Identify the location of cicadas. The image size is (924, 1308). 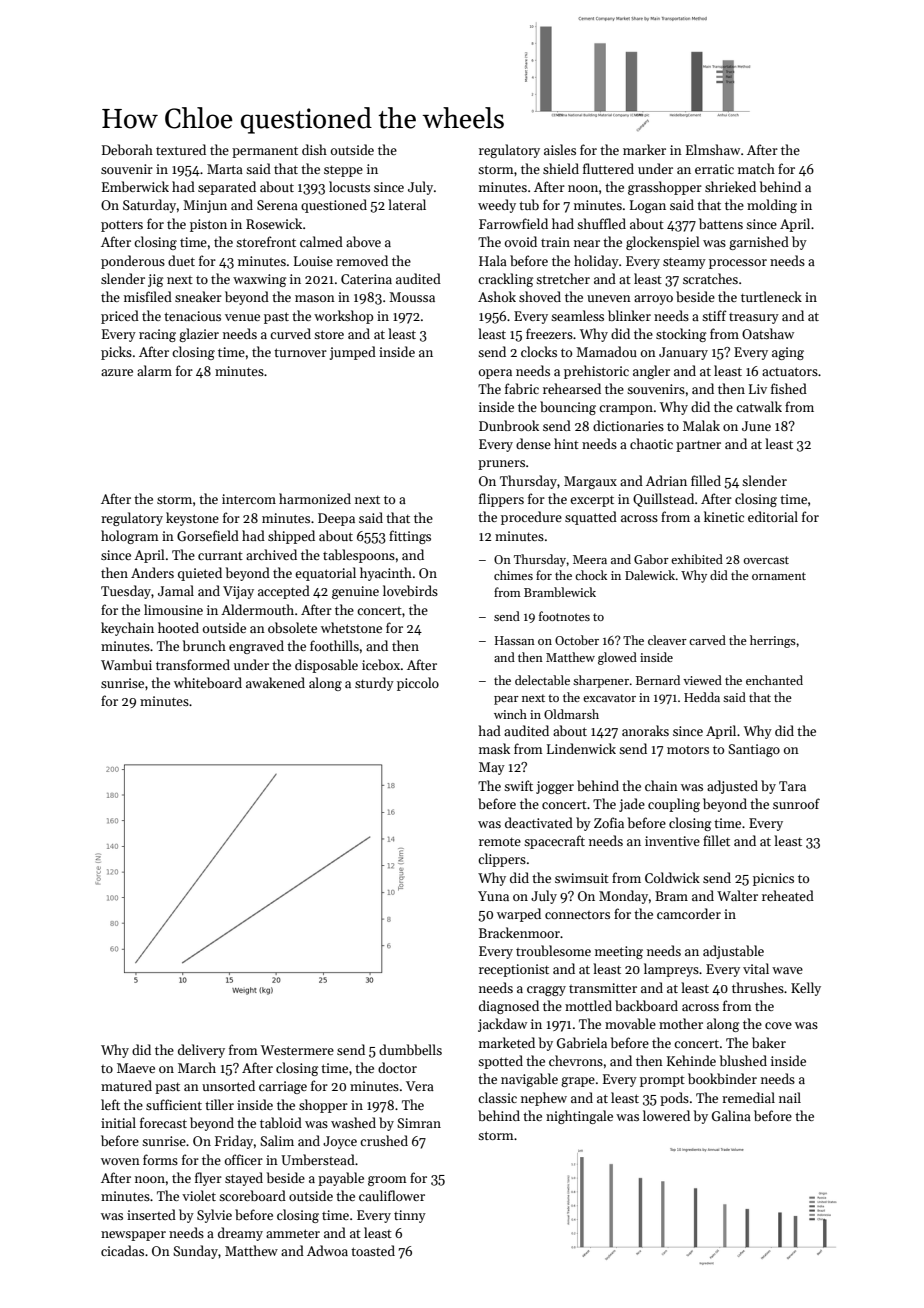
(122, 1250).
